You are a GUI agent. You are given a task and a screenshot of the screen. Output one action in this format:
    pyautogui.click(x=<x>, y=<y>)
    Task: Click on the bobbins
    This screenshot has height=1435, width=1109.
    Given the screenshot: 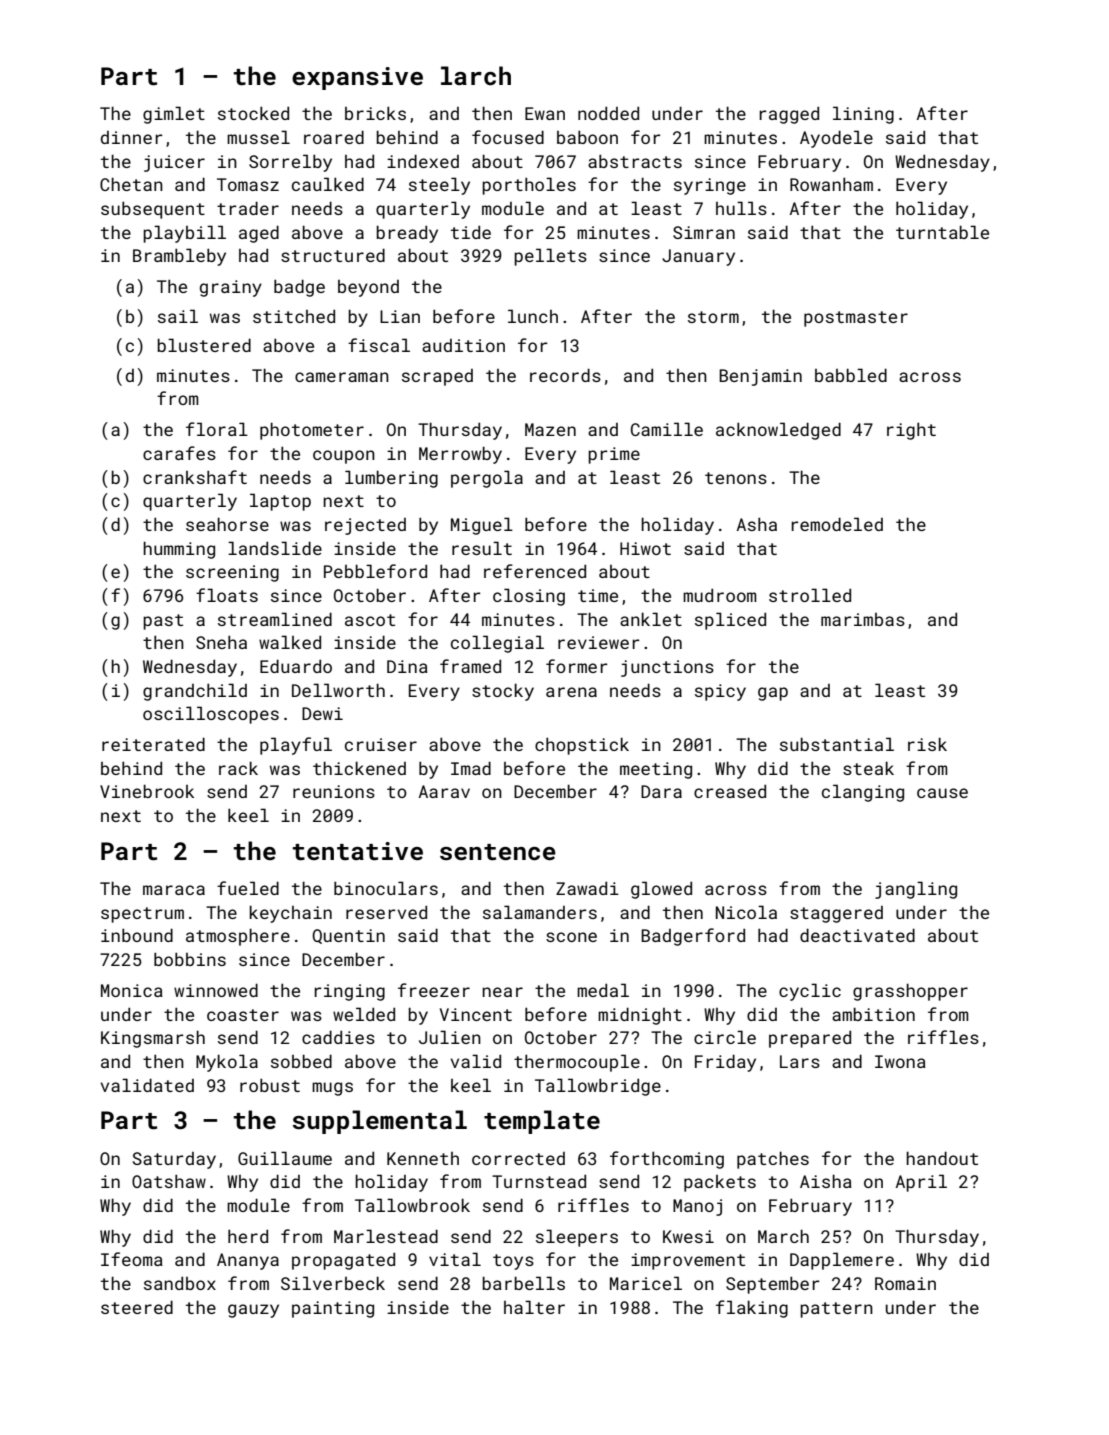 What is the action you would take?
    pyautogui.click(x=190, y=959)
